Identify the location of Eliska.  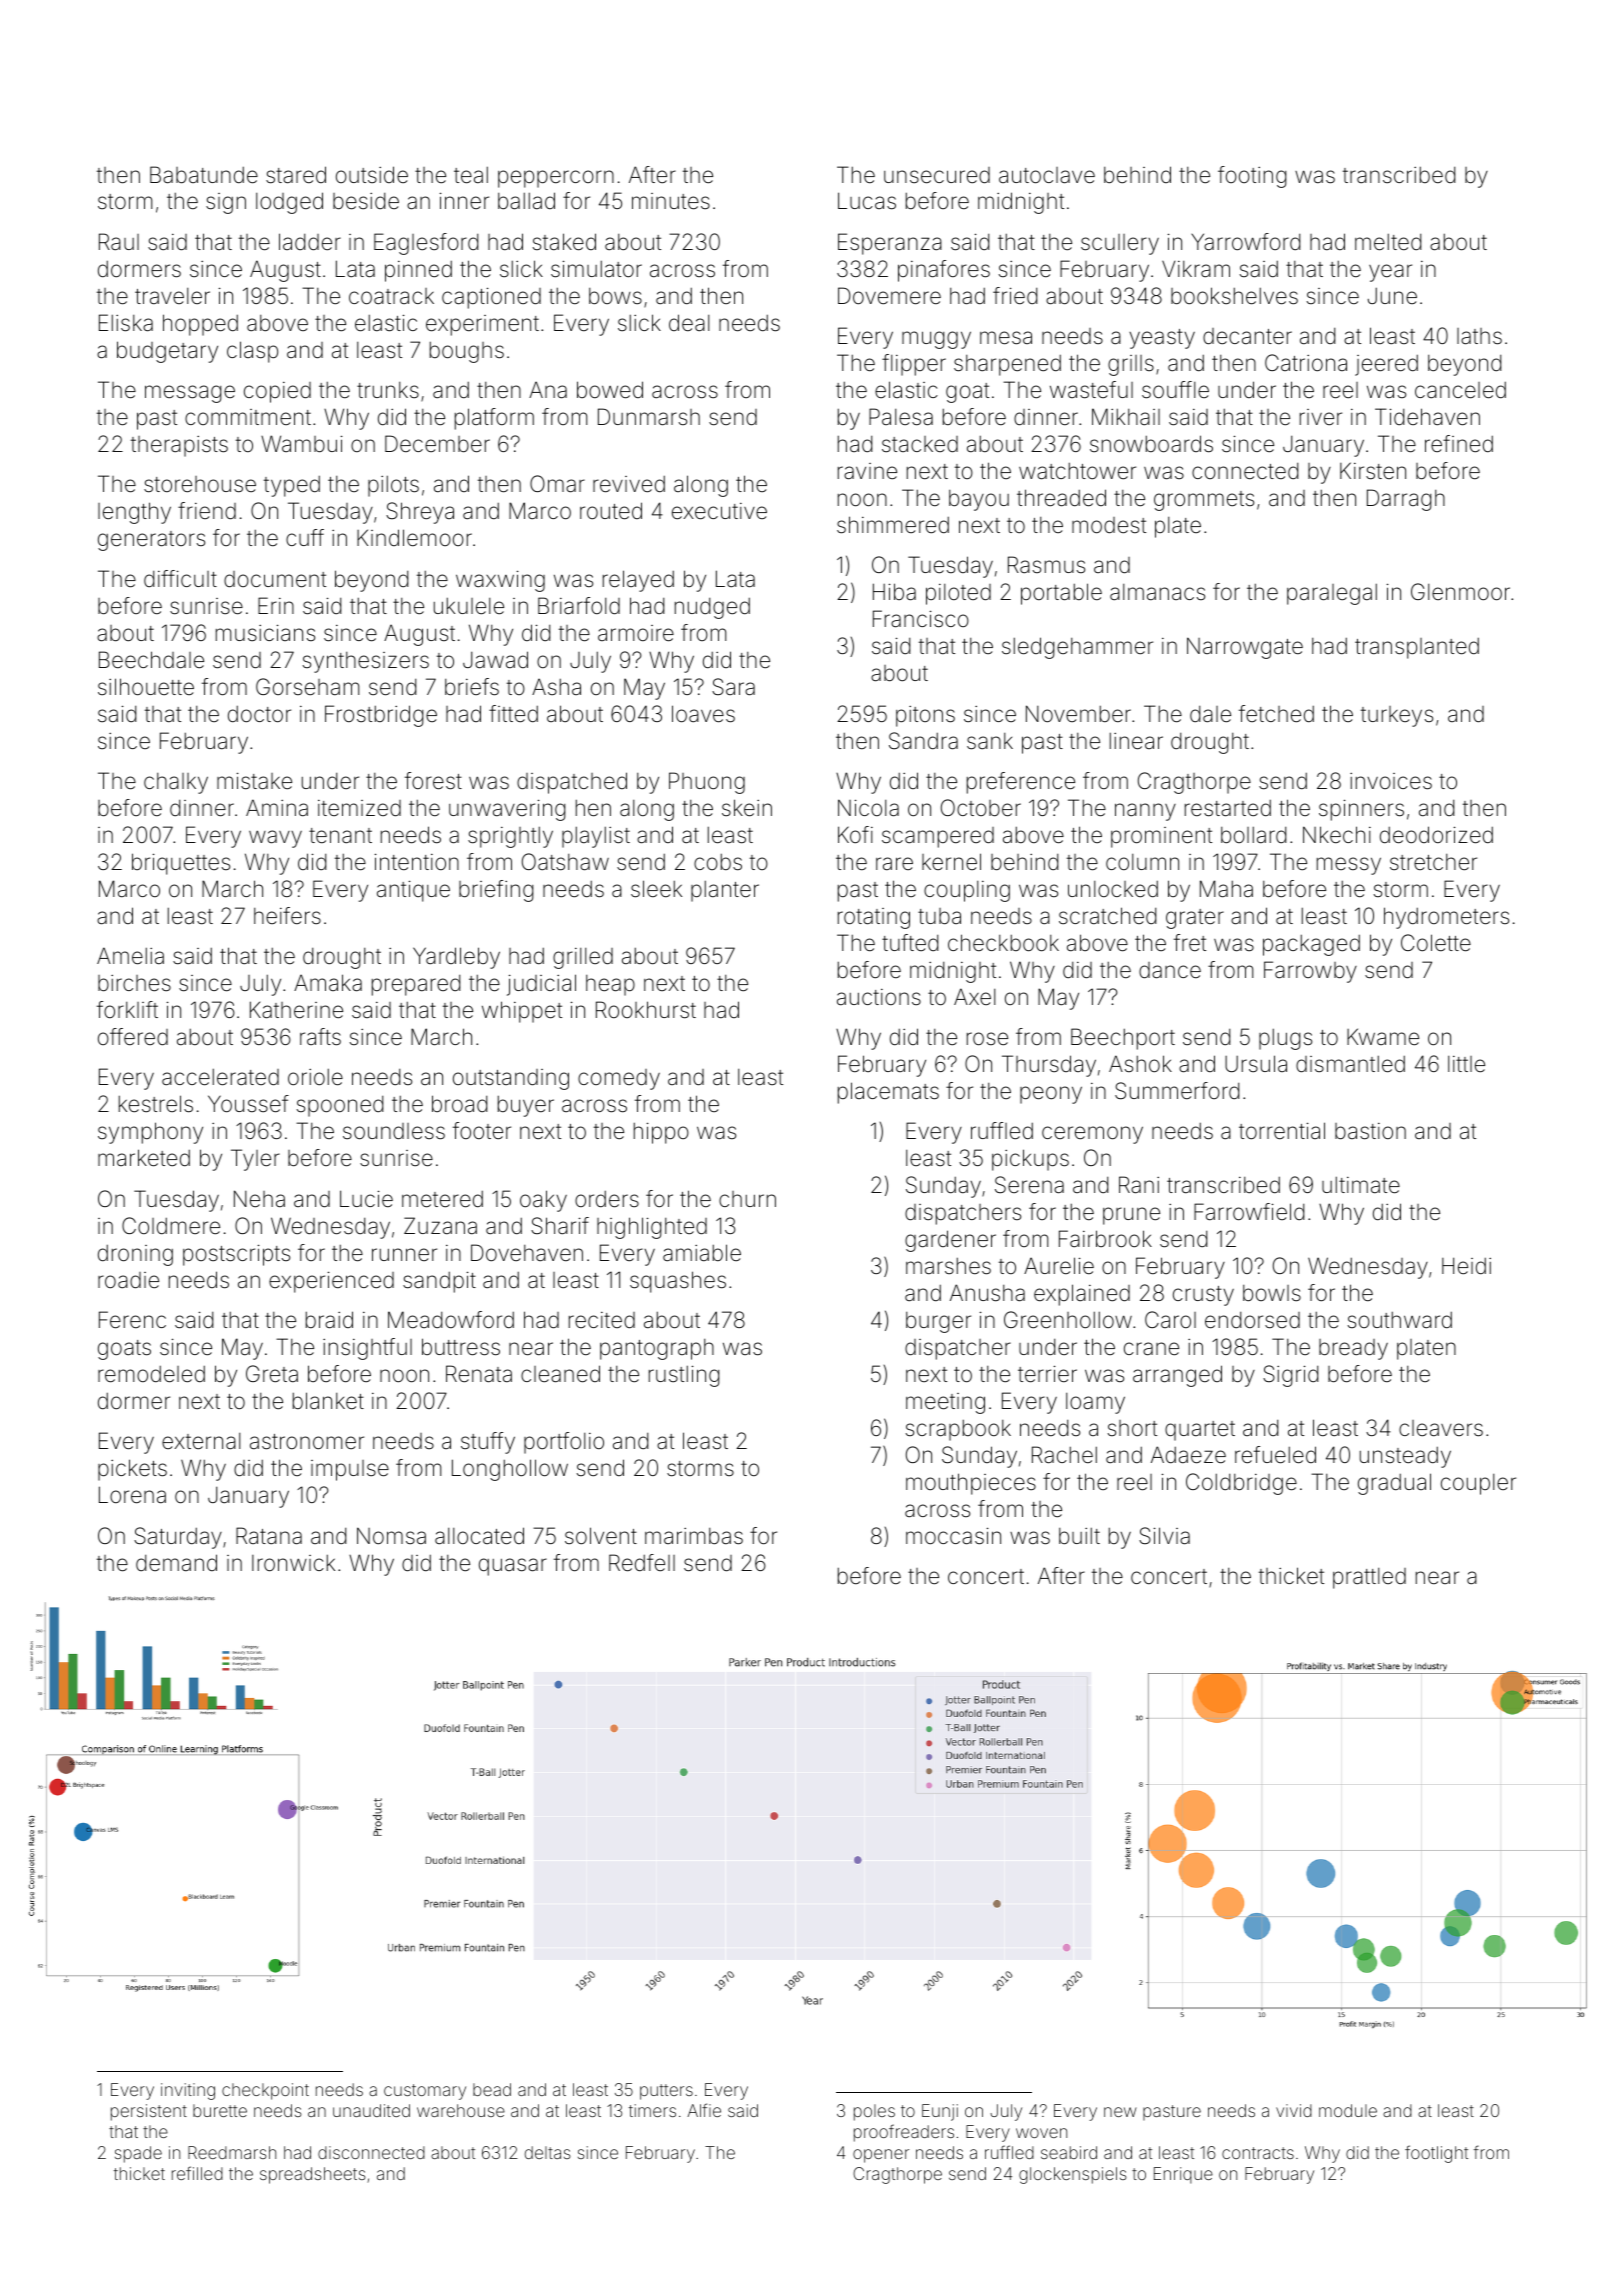
(126, 323).
